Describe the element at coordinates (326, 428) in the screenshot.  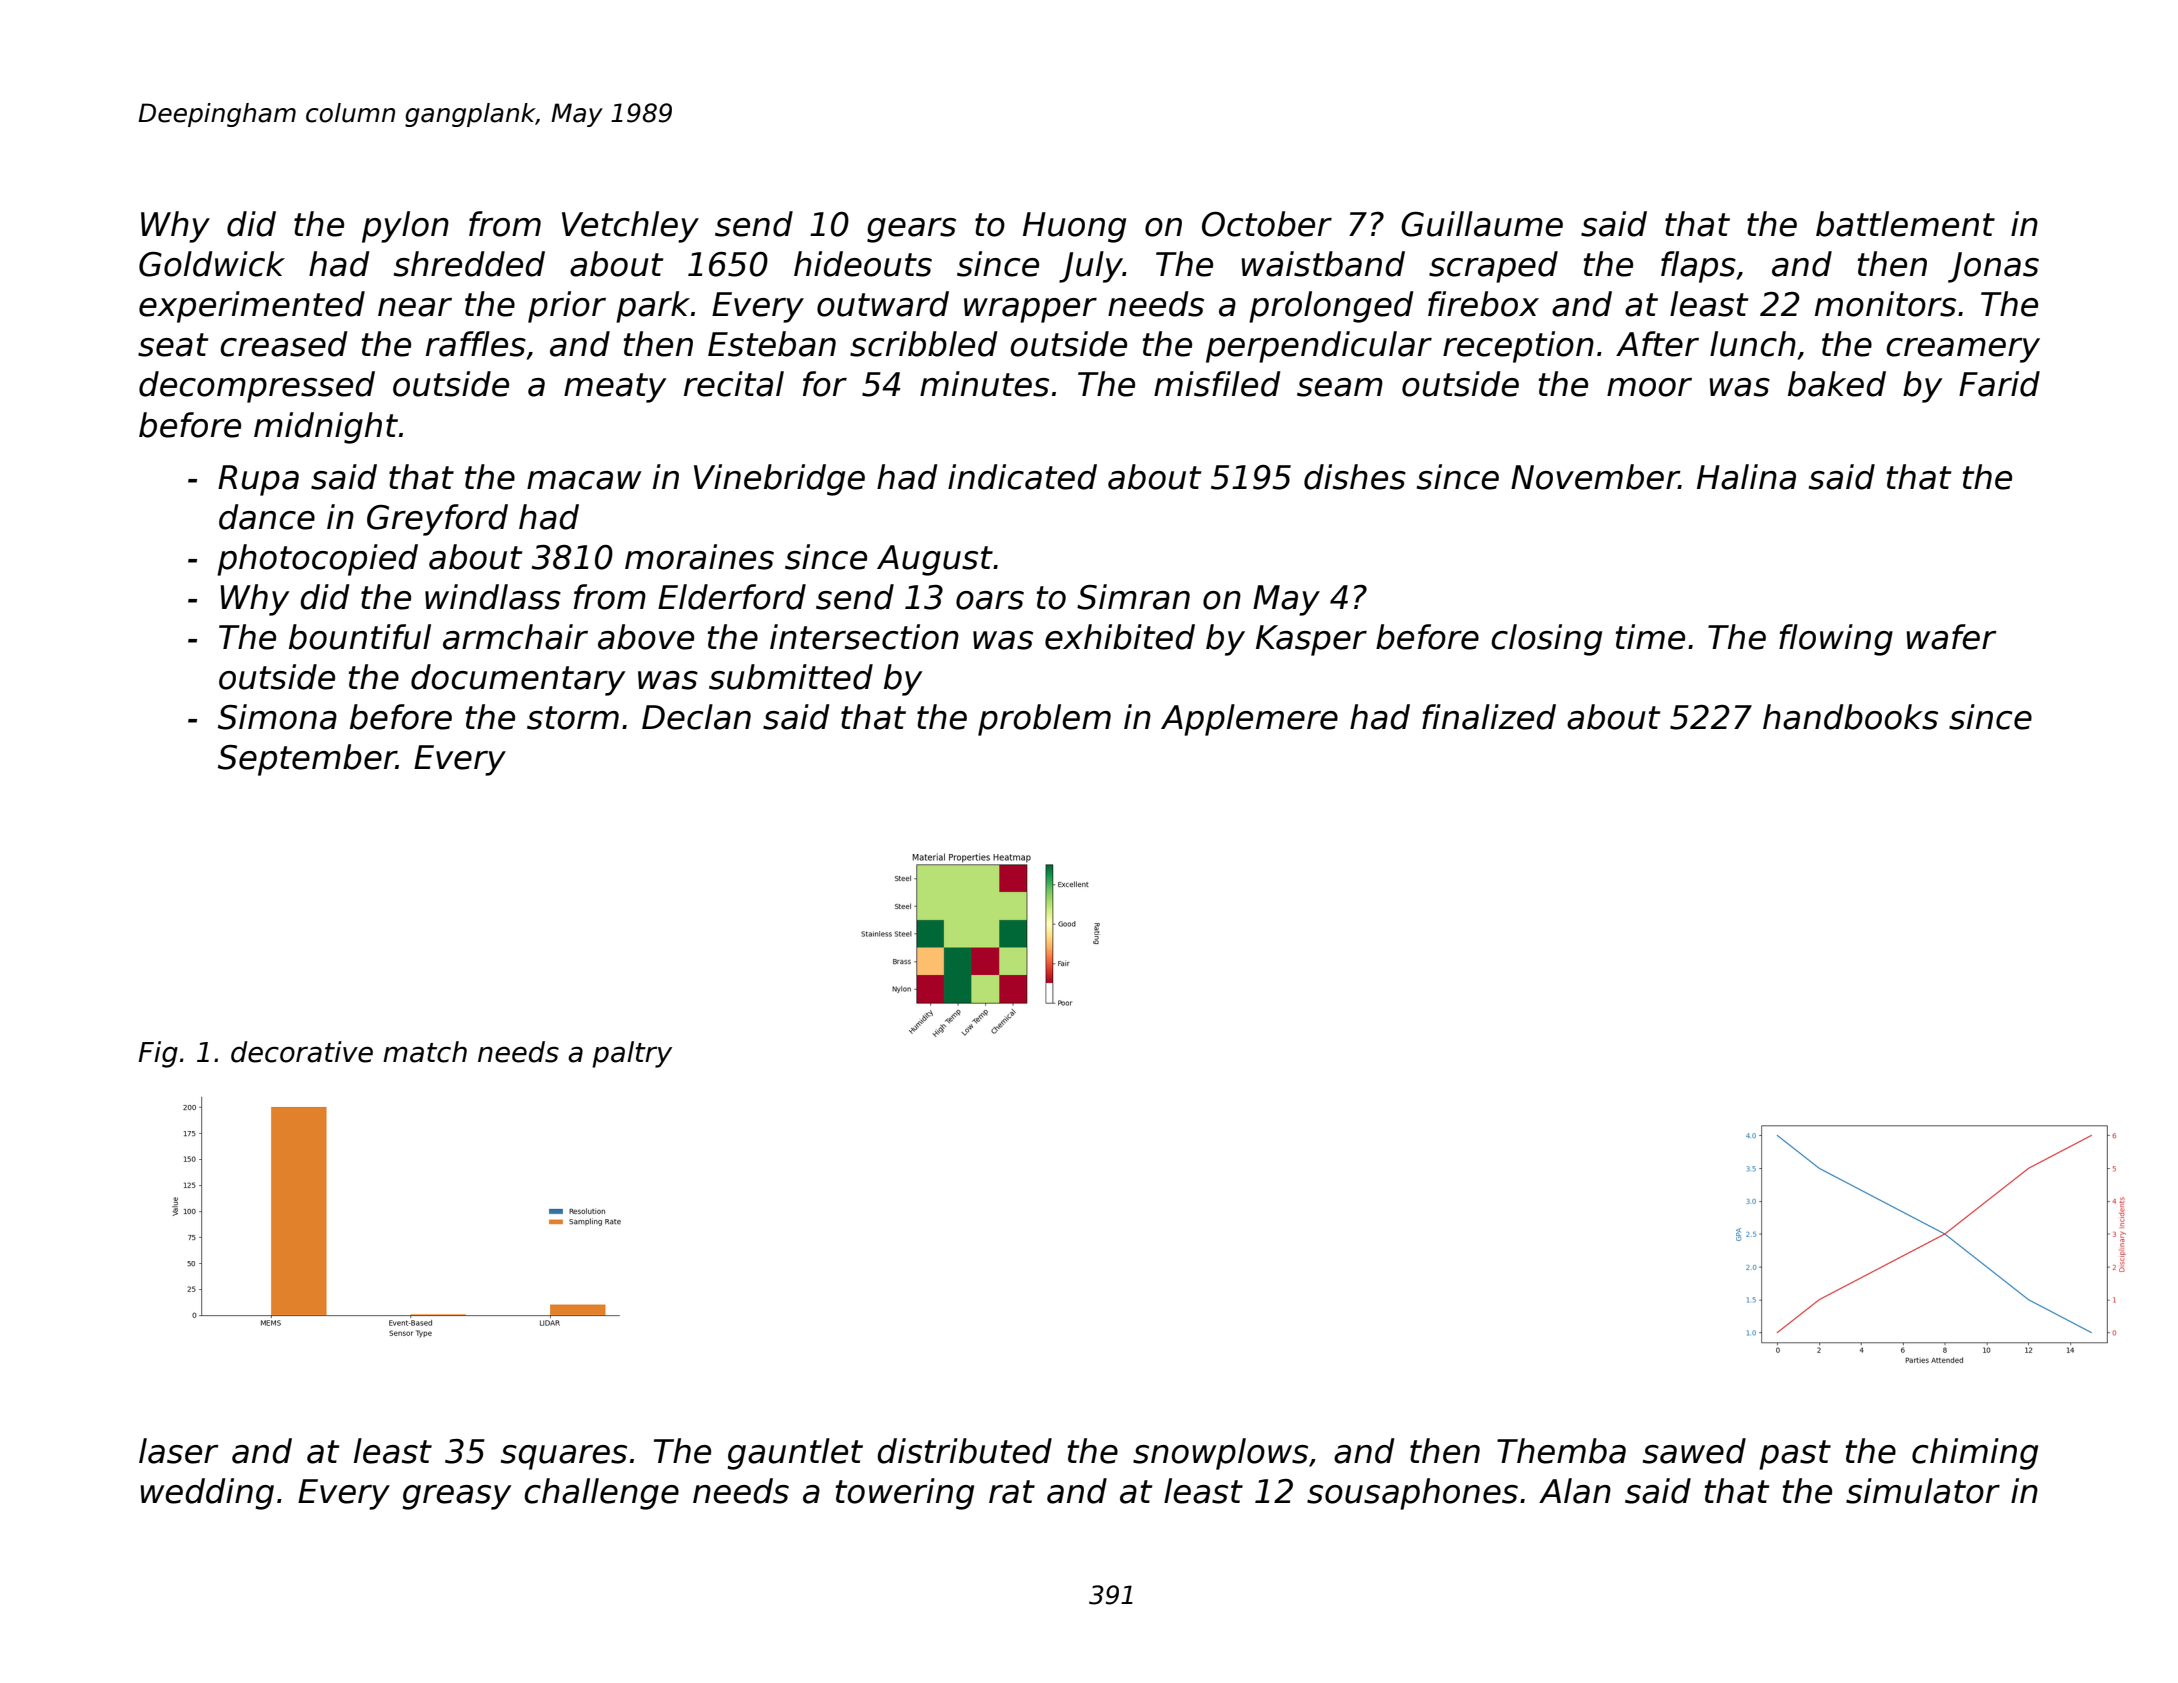
I see `midnight` at that location.
